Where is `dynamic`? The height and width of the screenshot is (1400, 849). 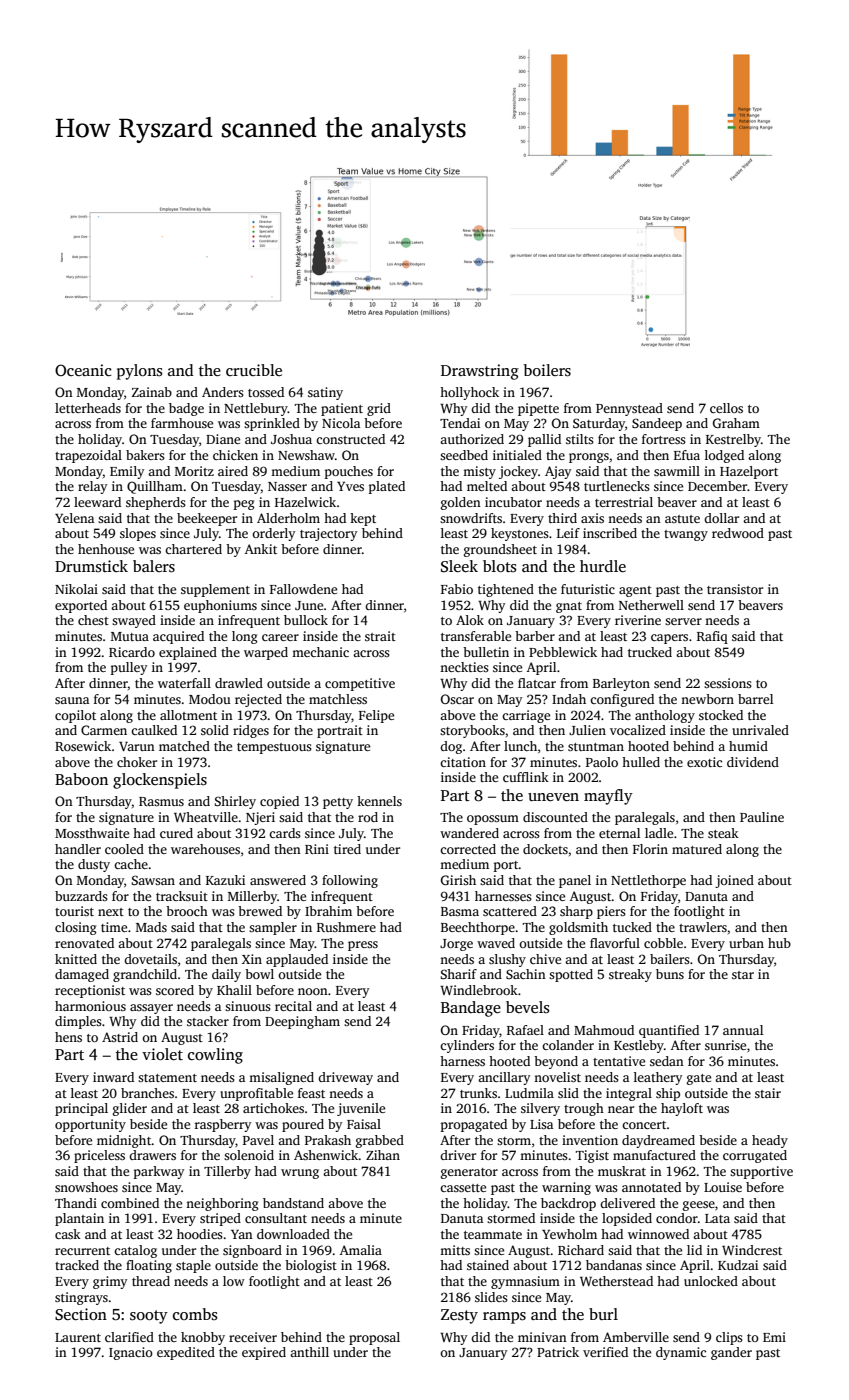
dynamic is located at coordinates (681, 1353).
